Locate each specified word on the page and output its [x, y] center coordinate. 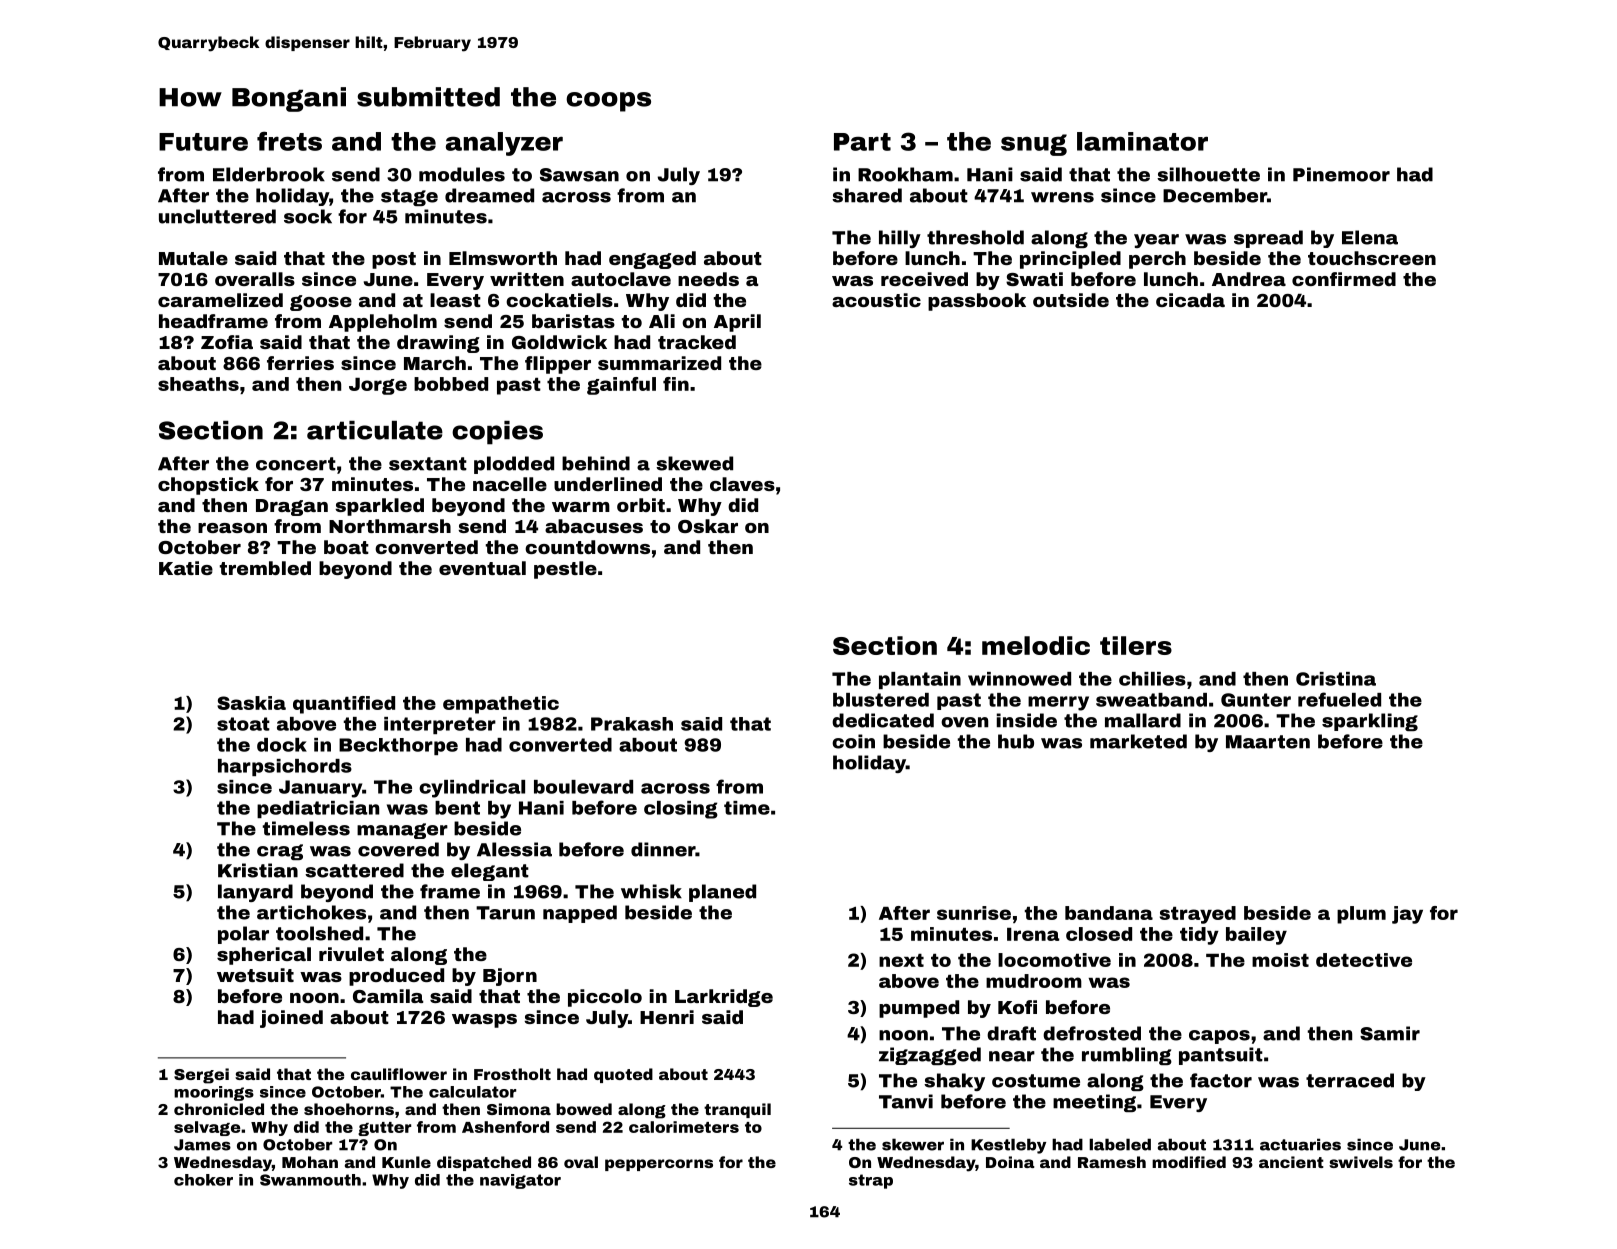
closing [681, 810]
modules [462, 174]
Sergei [201, 1076]
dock [282, 745]
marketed [1138, 741]
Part [862, 142]
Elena [1370, 237]
